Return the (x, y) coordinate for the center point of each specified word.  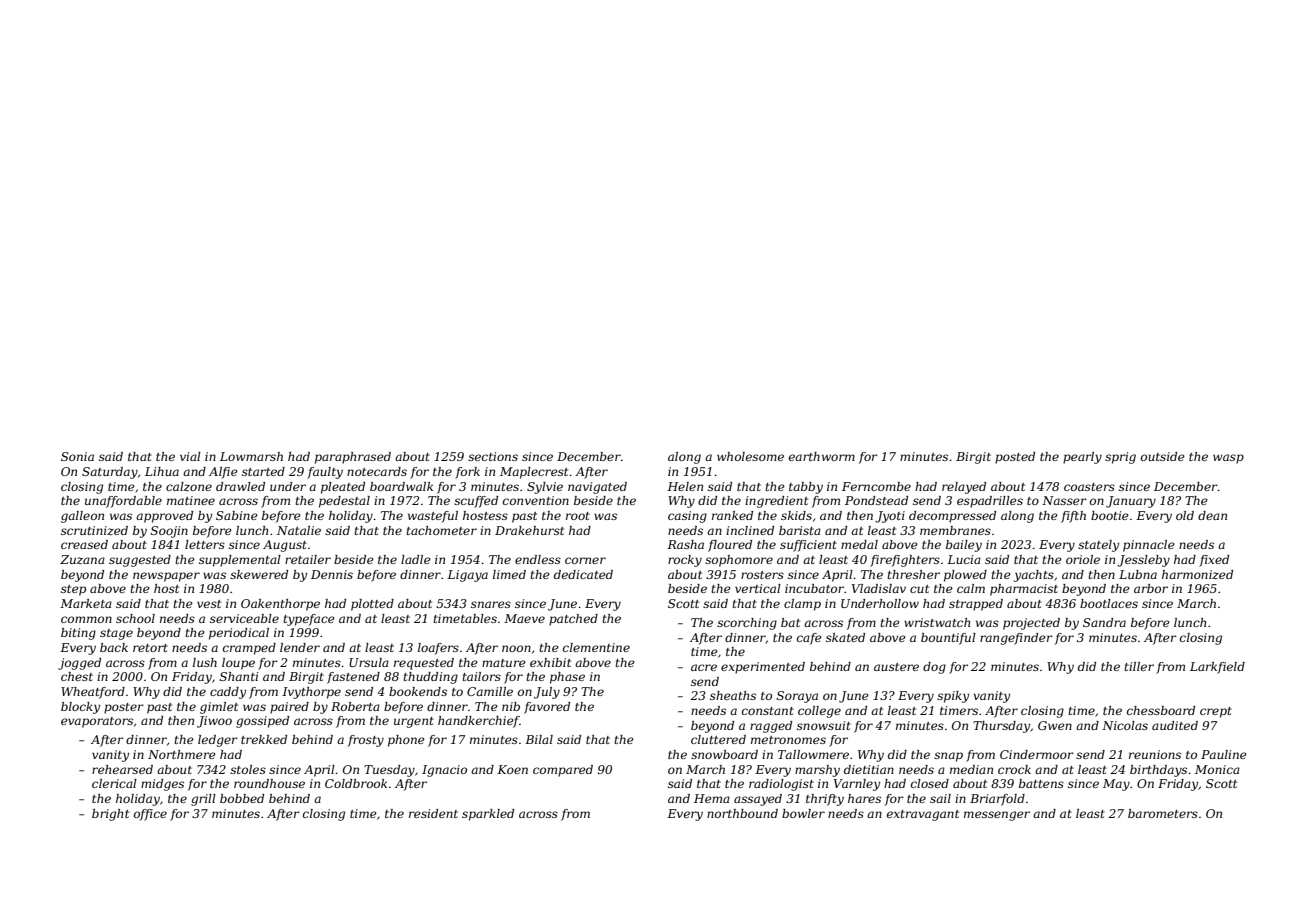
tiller (1139, 666)
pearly (1082, 458)
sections (493, 456)
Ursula (369, 662)
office (150, 815)
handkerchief (479, 722)
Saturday (110, 473)
